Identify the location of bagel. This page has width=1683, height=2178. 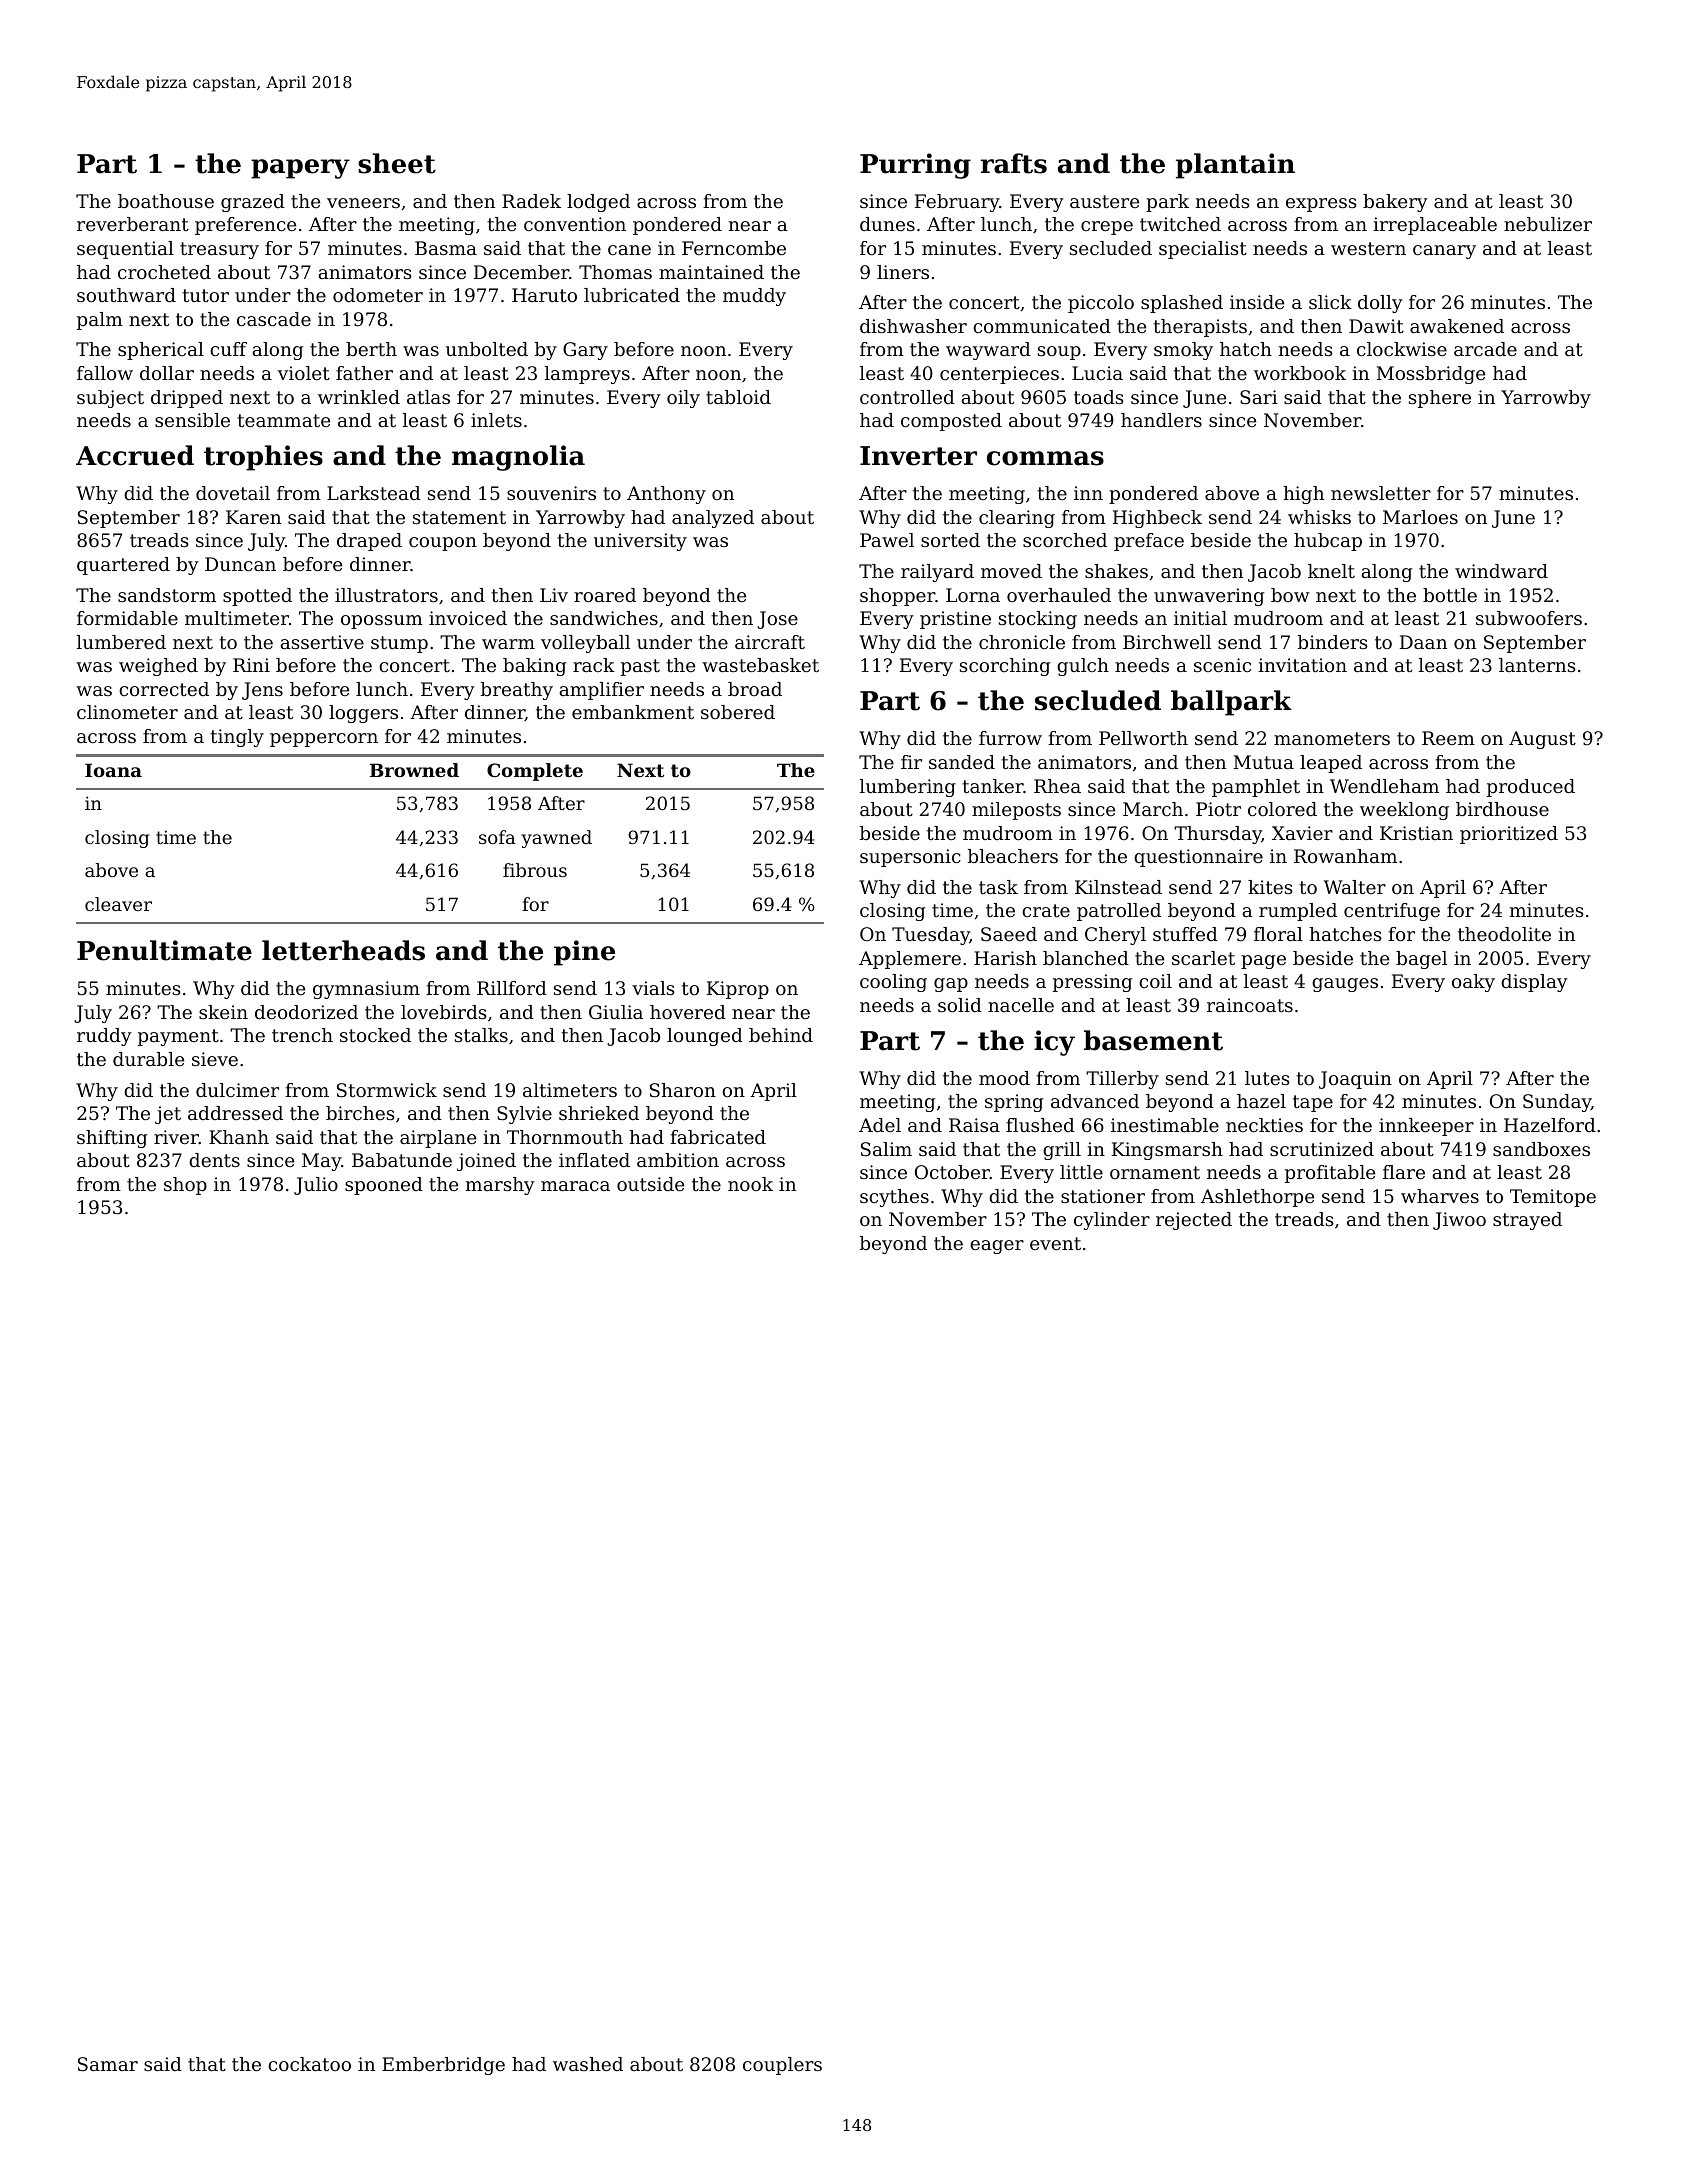
(1421, 960).
